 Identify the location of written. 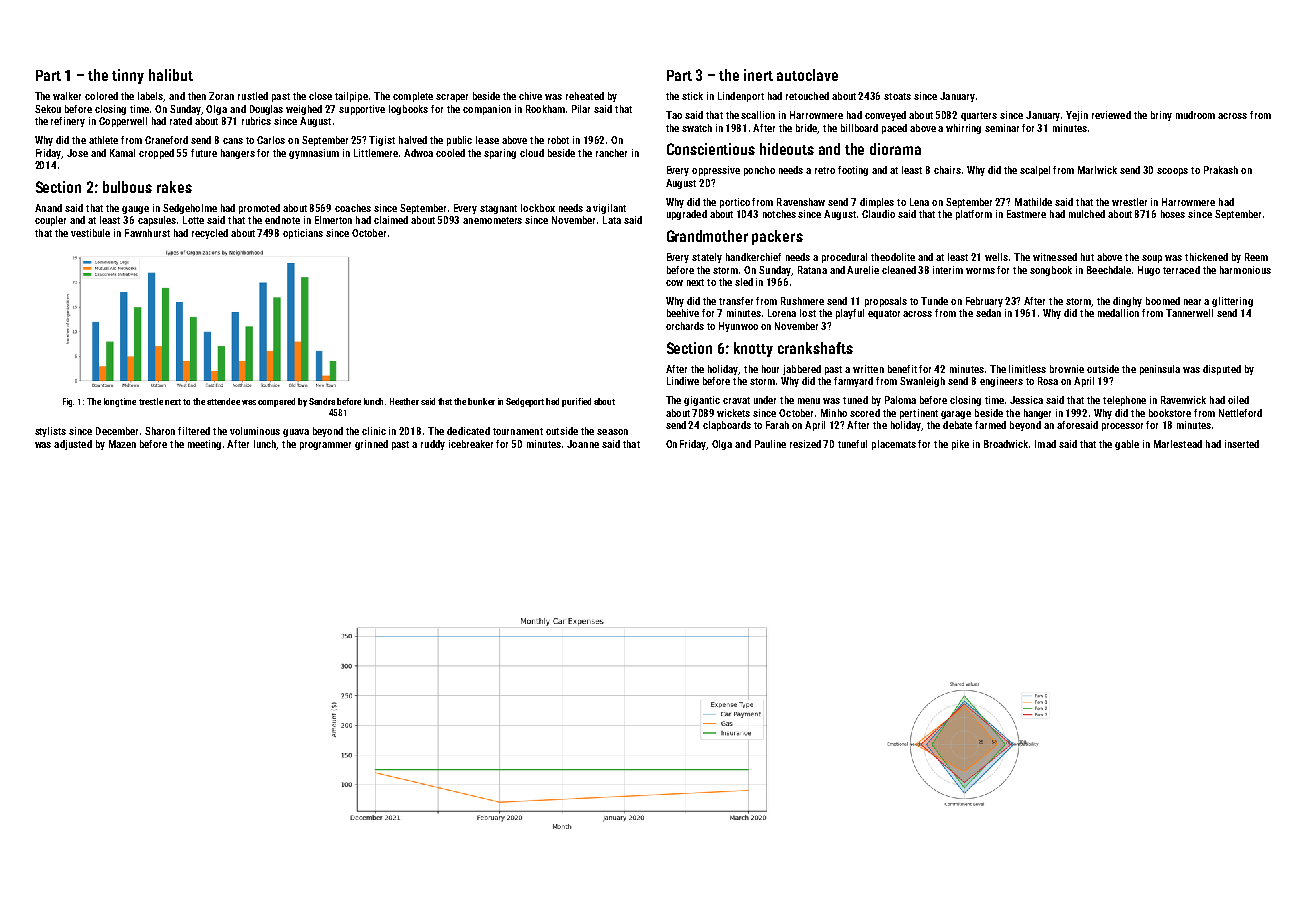
(868, 369).
